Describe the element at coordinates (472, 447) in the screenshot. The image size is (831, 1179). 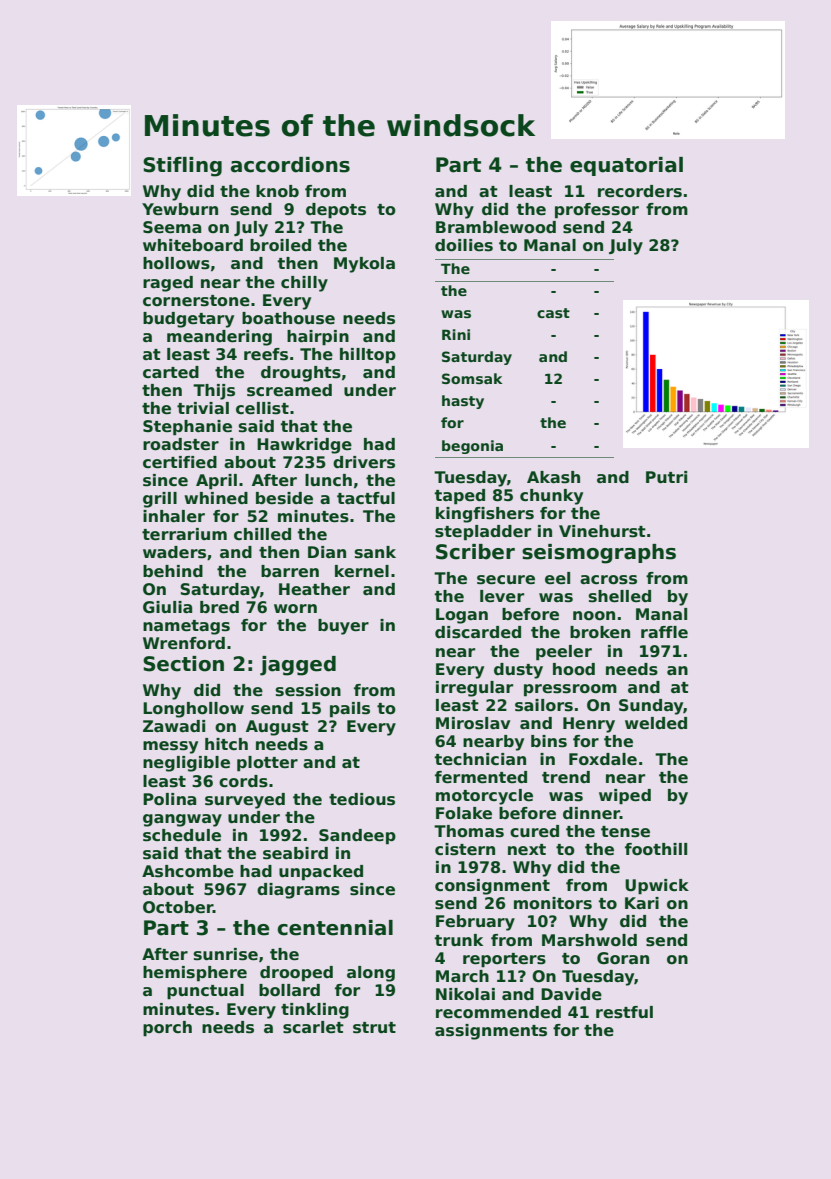
I see `begonia` at that location.
